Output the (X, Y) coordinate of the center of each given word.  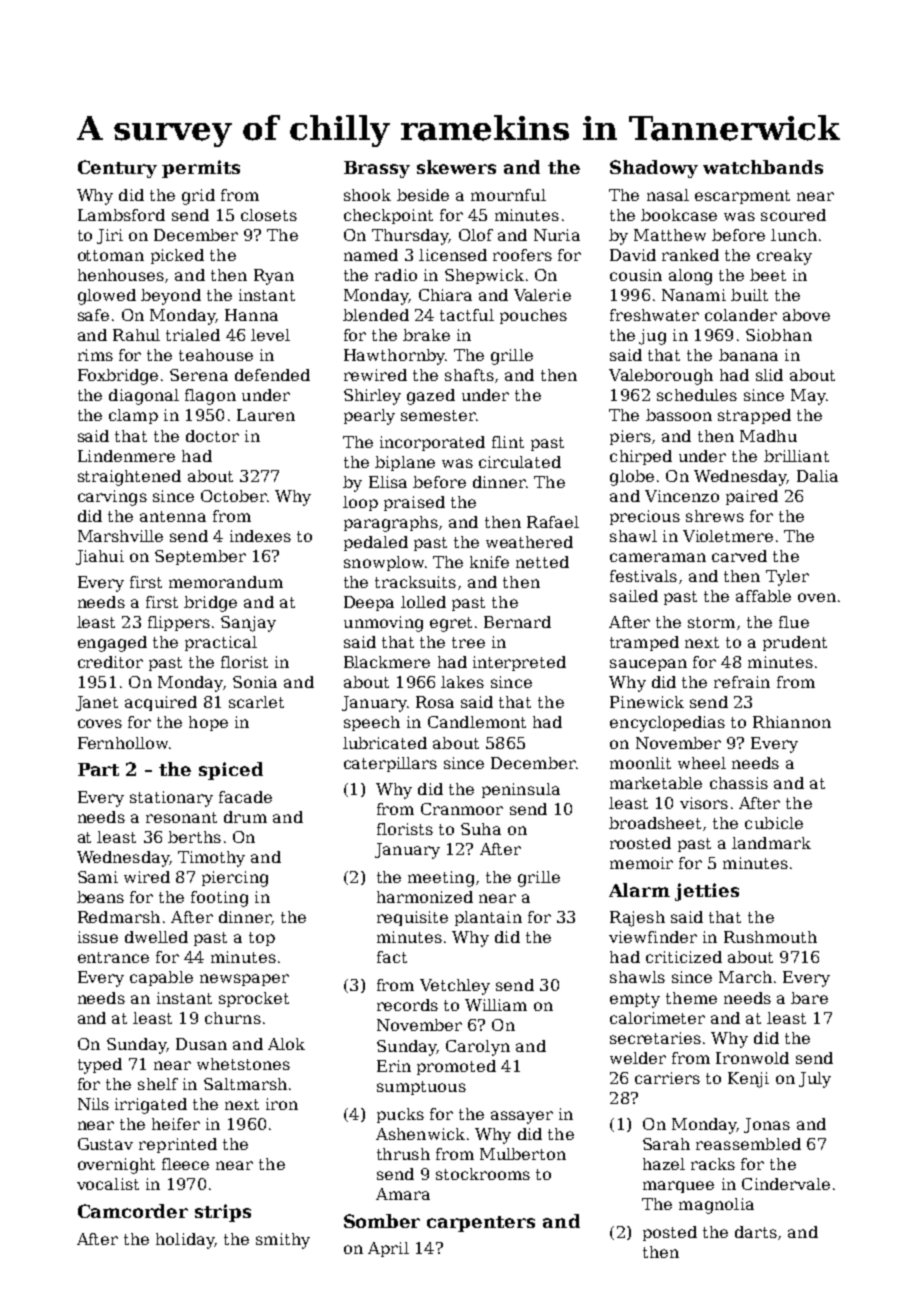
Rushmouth (770, 937)
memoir (641, 863)
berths (194, 837)
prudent (795, 643)
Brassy (377, 169)
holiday (185, 1241)
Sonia (255, 682)
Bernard (517, 622)
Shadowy (654, 169)
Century (117, 169)
